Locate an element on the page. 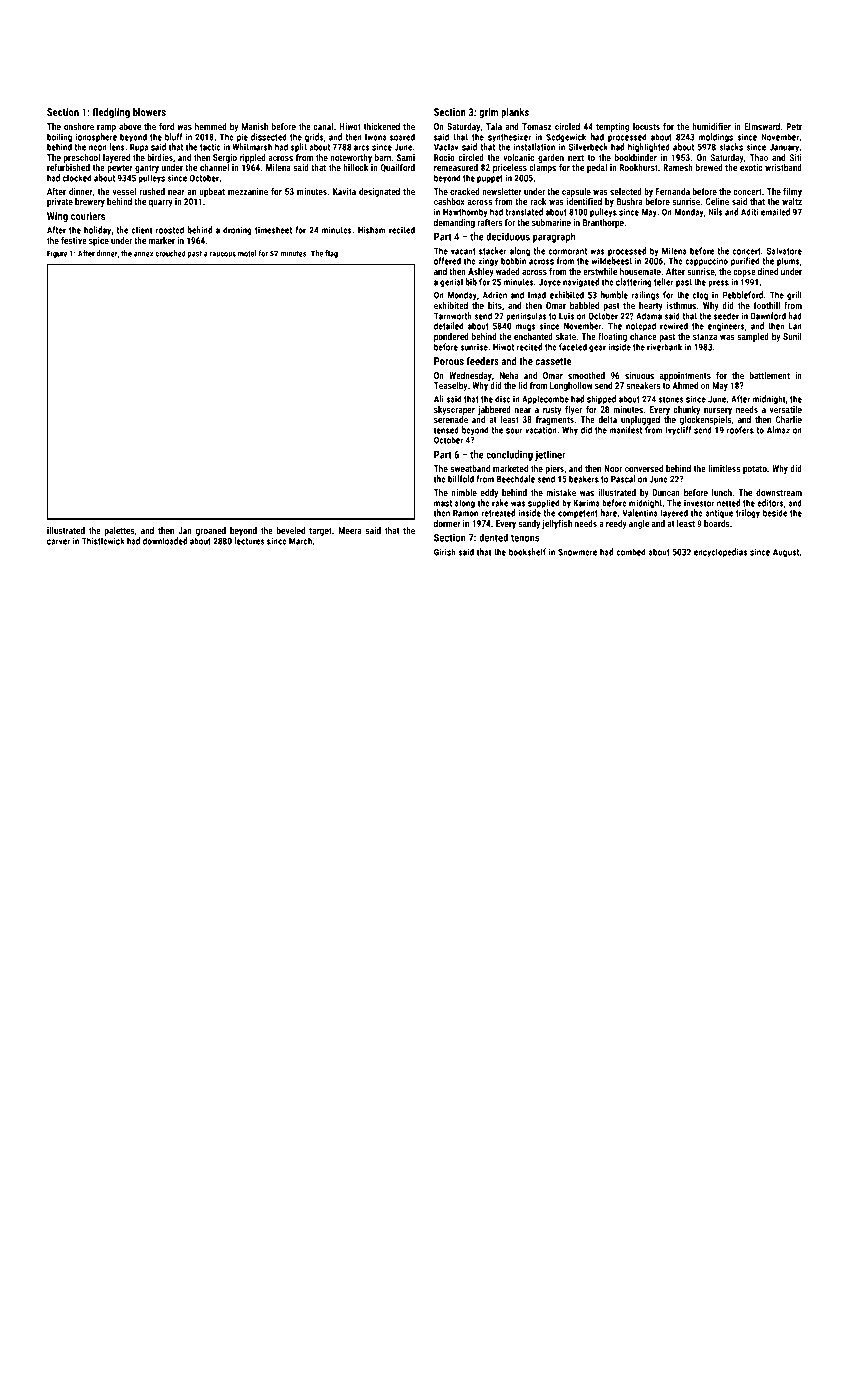 This image has height=1400, width=849. downloaded is located at coordinates (165, 541).
